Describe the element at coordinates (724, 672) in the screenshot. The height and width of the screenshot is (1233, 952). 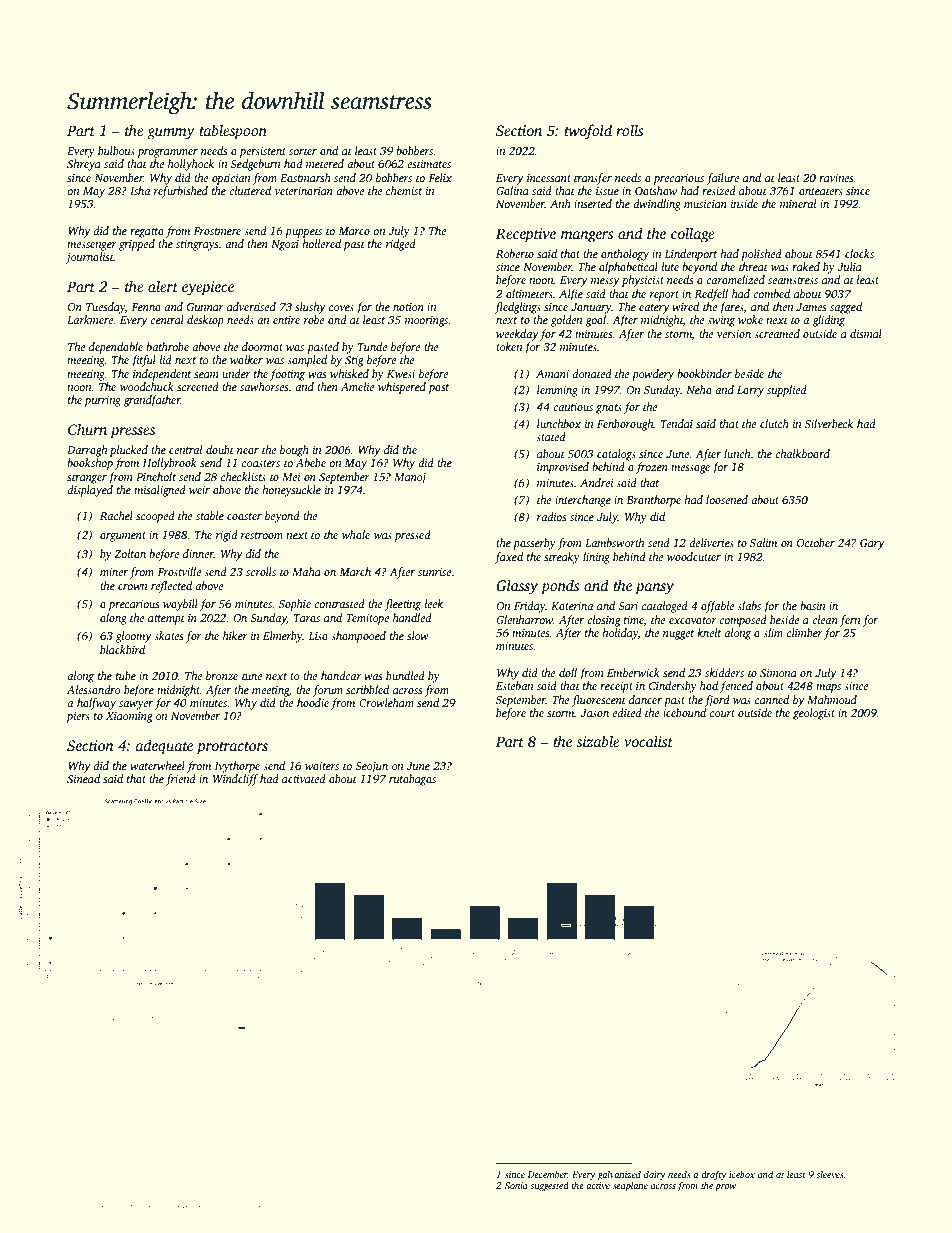
I see `skidders` at that location.
